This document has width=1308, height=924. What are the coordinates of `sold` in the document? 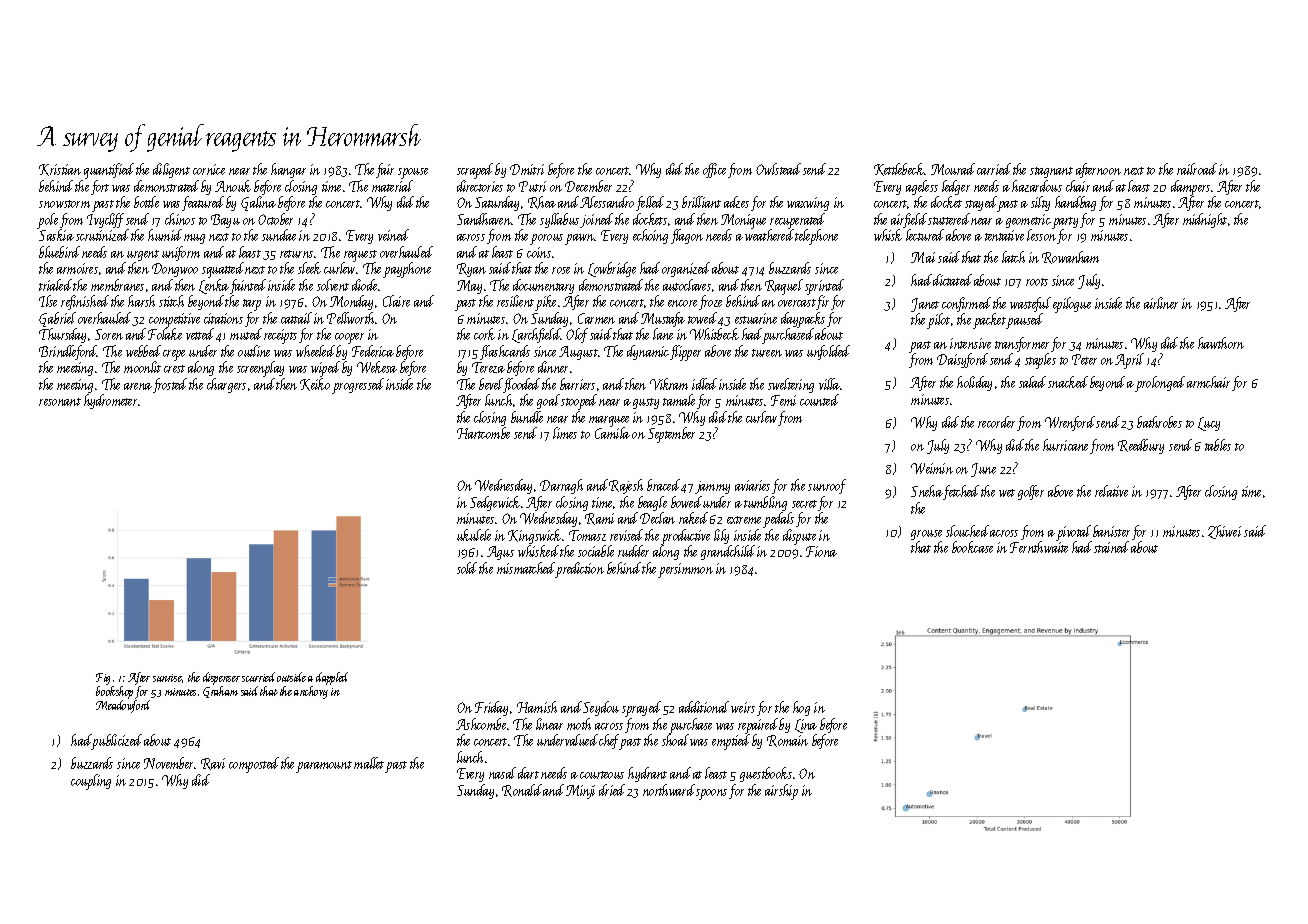 It's located at (467, 568).
